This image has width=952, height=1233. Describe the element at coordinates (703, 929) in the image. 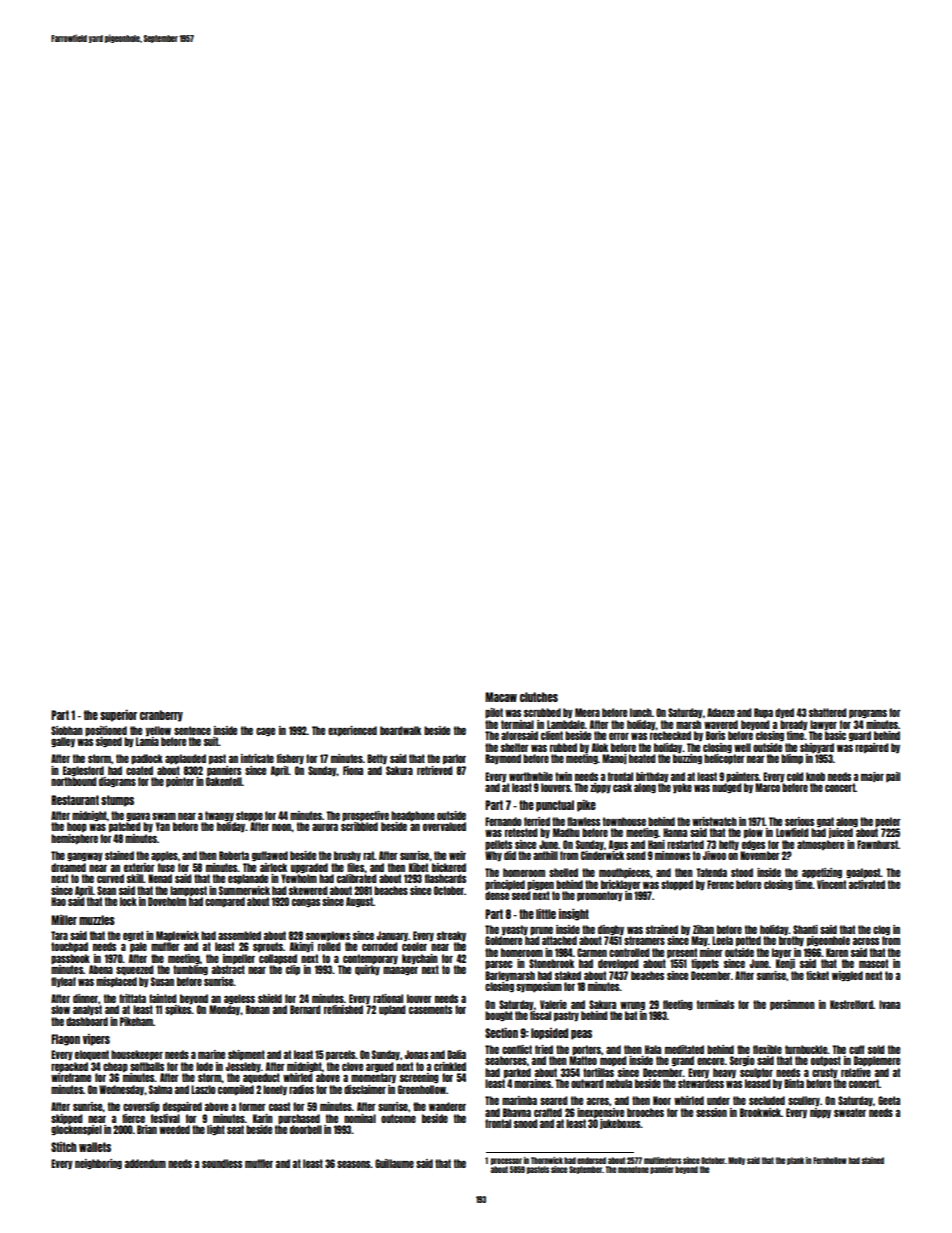

I see `Zihan` at that location.
